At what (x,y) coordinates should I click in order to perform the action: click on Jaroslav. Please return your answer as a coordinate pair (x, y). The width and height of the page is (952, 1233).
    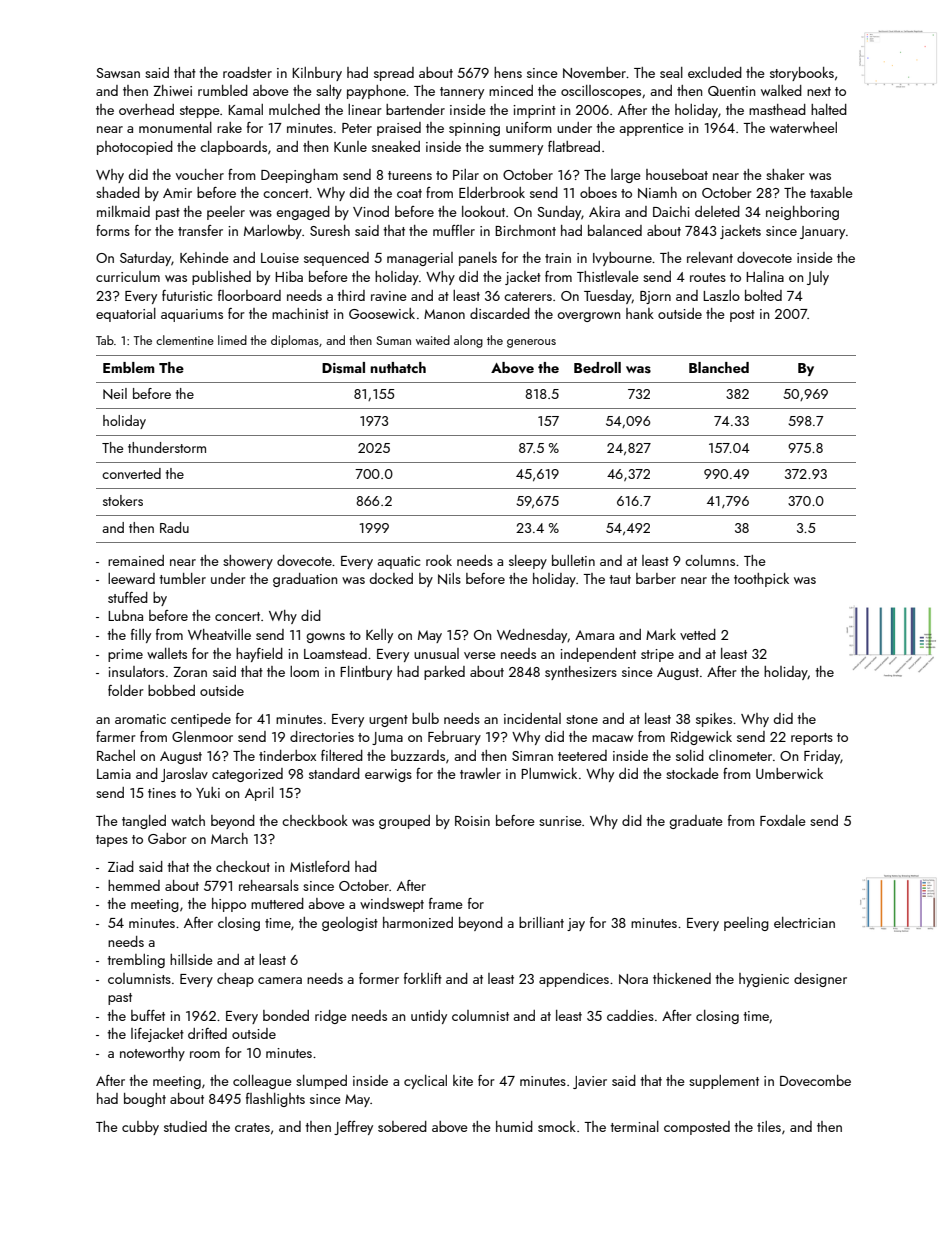
    Looking at the image, I should click on (184, 775).
